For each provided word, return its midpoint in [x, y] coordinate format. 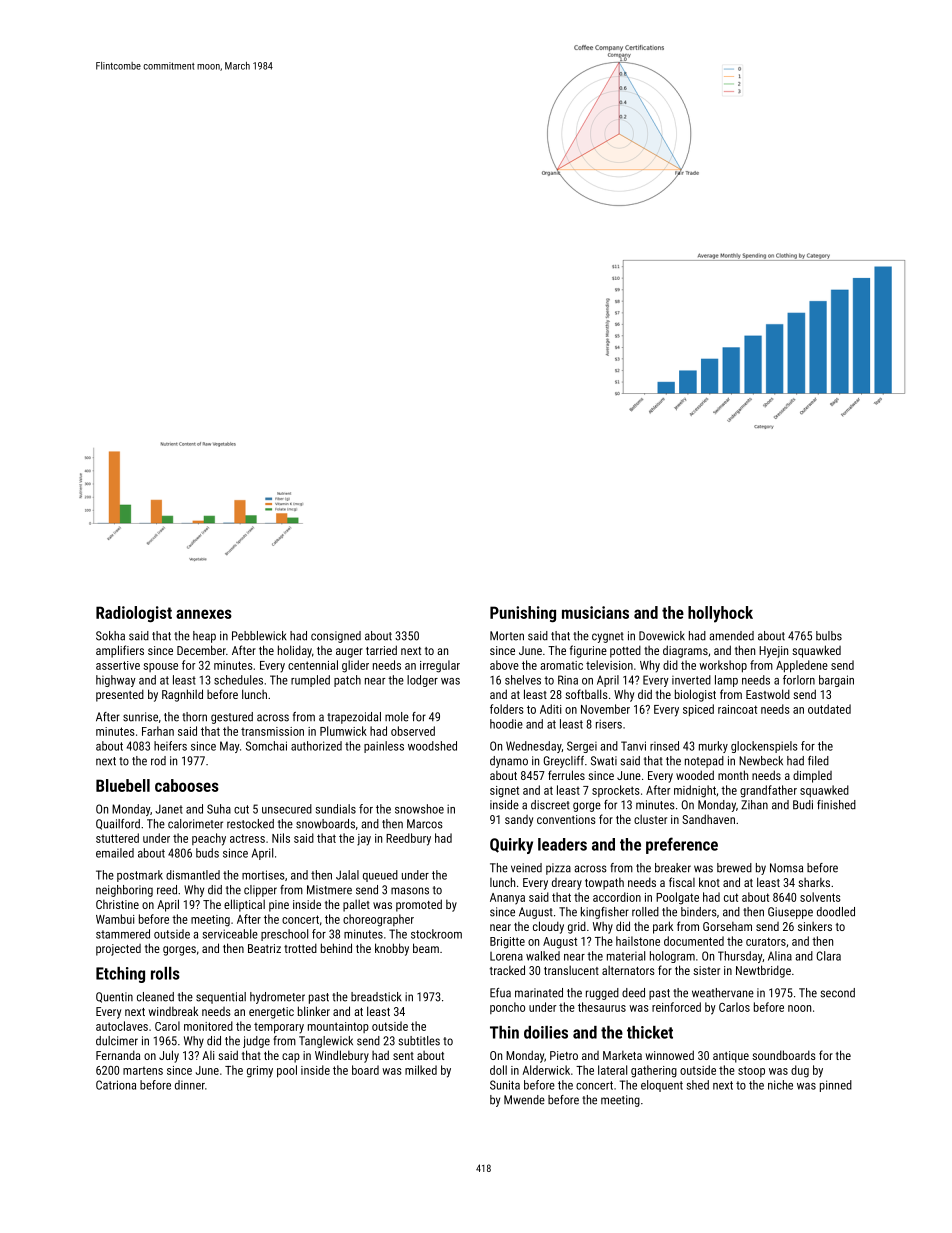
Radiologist [134, 614]
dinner [190, 1085]
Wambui [115, 919]
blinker [314, 1011]
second [837, 993]
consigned [336, 637]
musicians [595, 612]
